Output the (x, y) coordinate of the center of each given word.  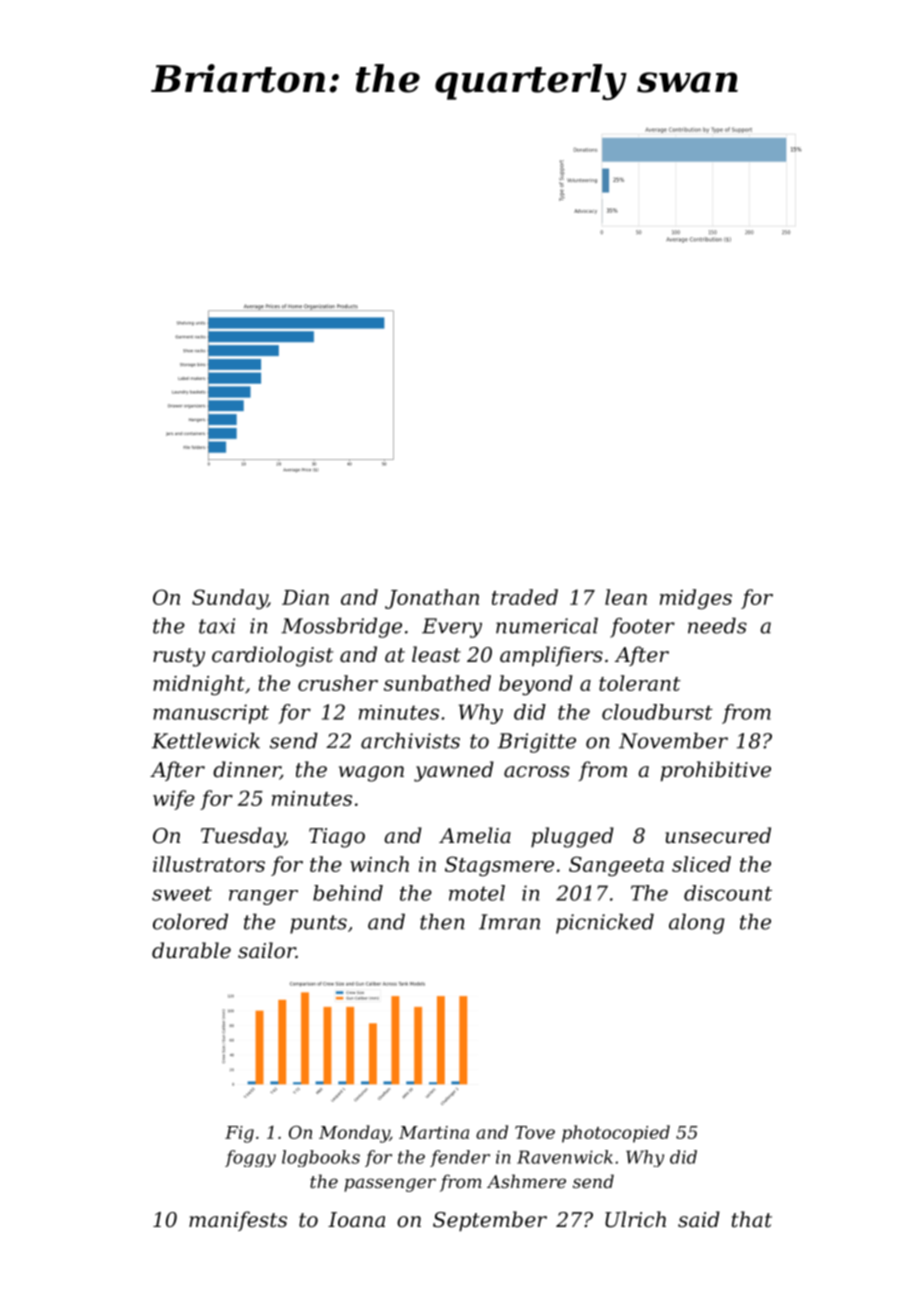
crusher (338, 683)
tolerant (640, 683)
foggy (250, 1158)
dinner (246, 770)
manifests (238, 1221)
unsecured (718, 835)
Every (452, 628)
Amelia (475, 835)
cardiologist (272, 656)
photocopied (616, 1134)
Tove (535, 1132)
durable (191, 950)
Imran (509, 922)
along (697, 924)
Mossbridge (341, 628)
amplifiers (551, 656)
